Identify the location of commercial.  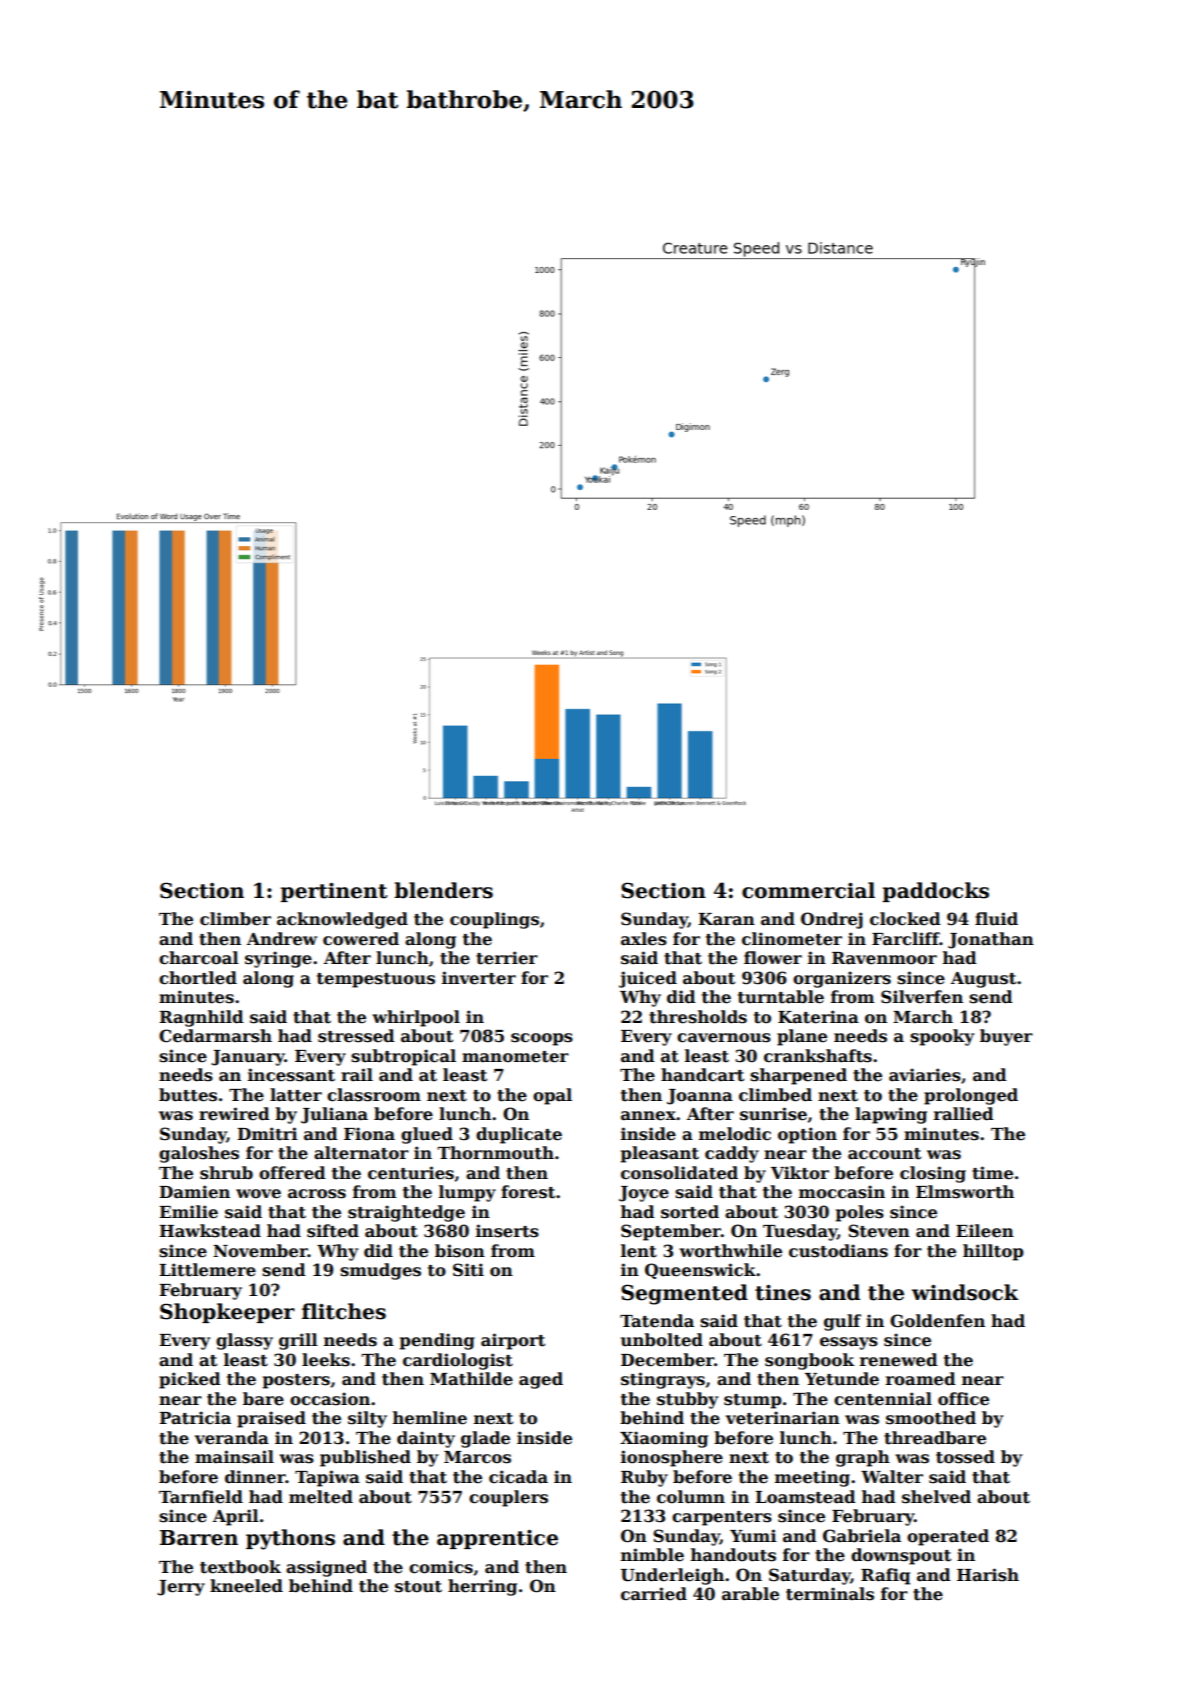
(808, 890).
